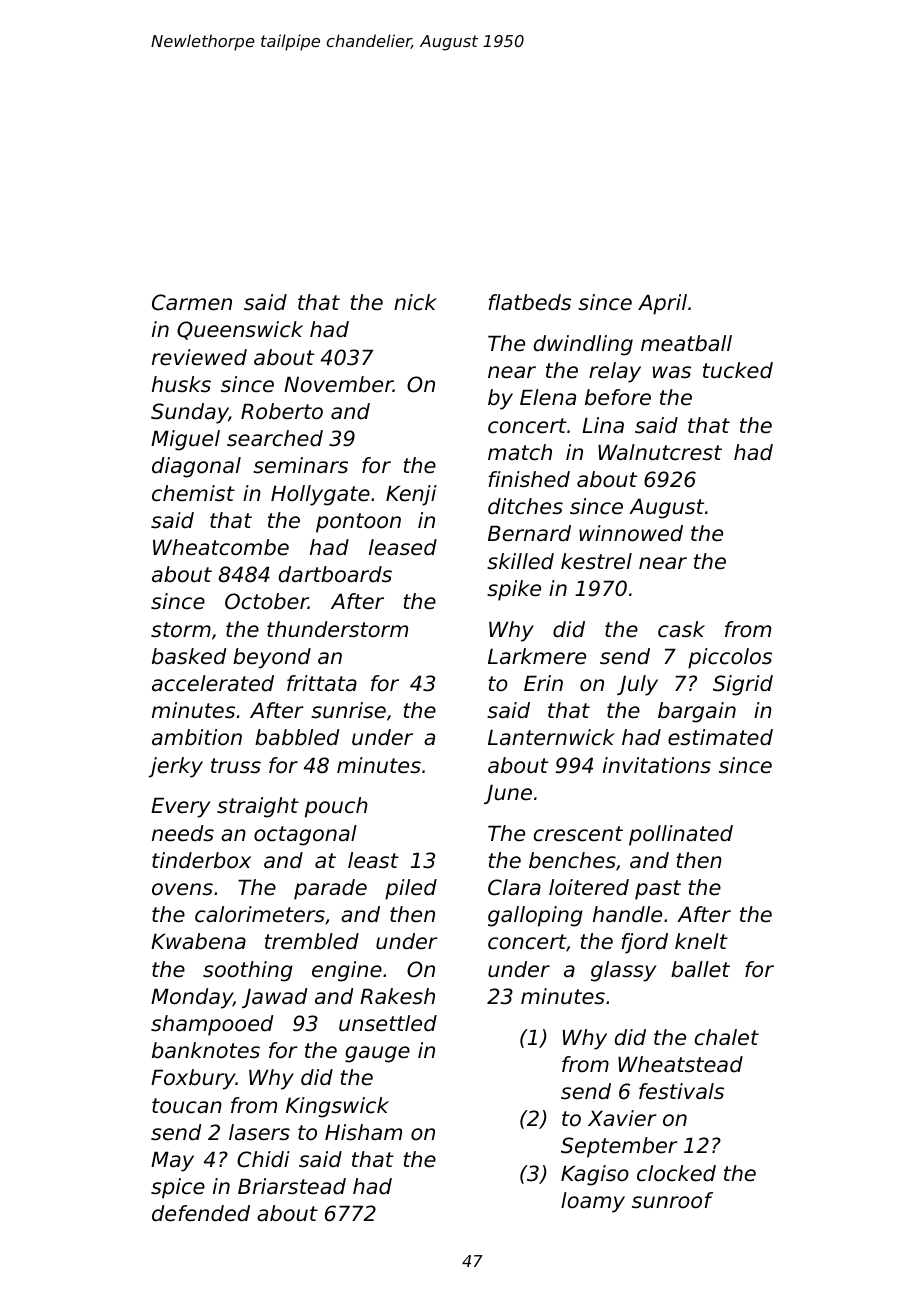 The width and height of the screenshot is (924, 1311). Describe the element at coordinates (657, 765) in the screenshot. I see `invitations` at that location.
